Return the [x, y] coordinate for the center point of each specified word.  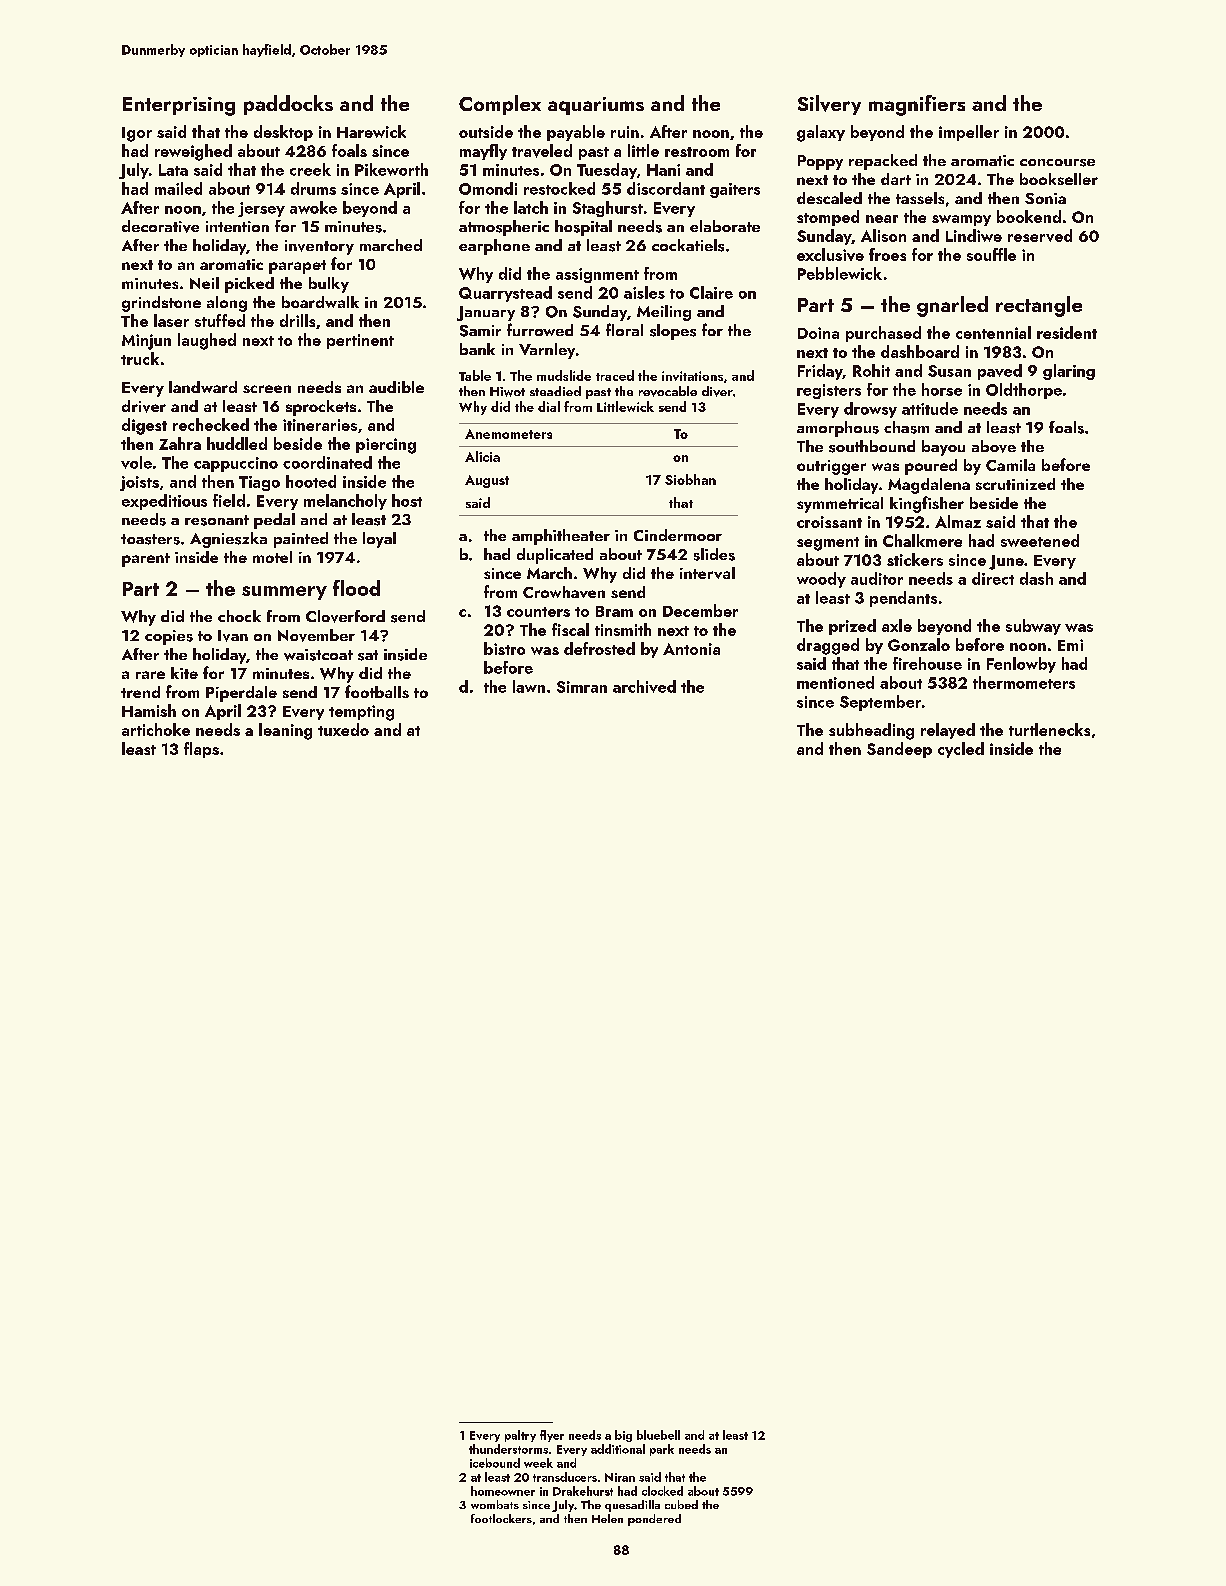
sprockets [321, 408]
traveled [542, 151]
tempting [361, 713]
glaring [1069, 372]
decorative [160, 226]
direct [993, 578]
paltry [520, 1436]
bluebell [658, 1435]
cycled [961, 750]
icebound [495, 1463]
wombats [495, 1504]
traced [615, 375]
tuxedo [343, 729]
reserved [1040, 235]
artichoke [156, 729]
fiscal [570, 629]
